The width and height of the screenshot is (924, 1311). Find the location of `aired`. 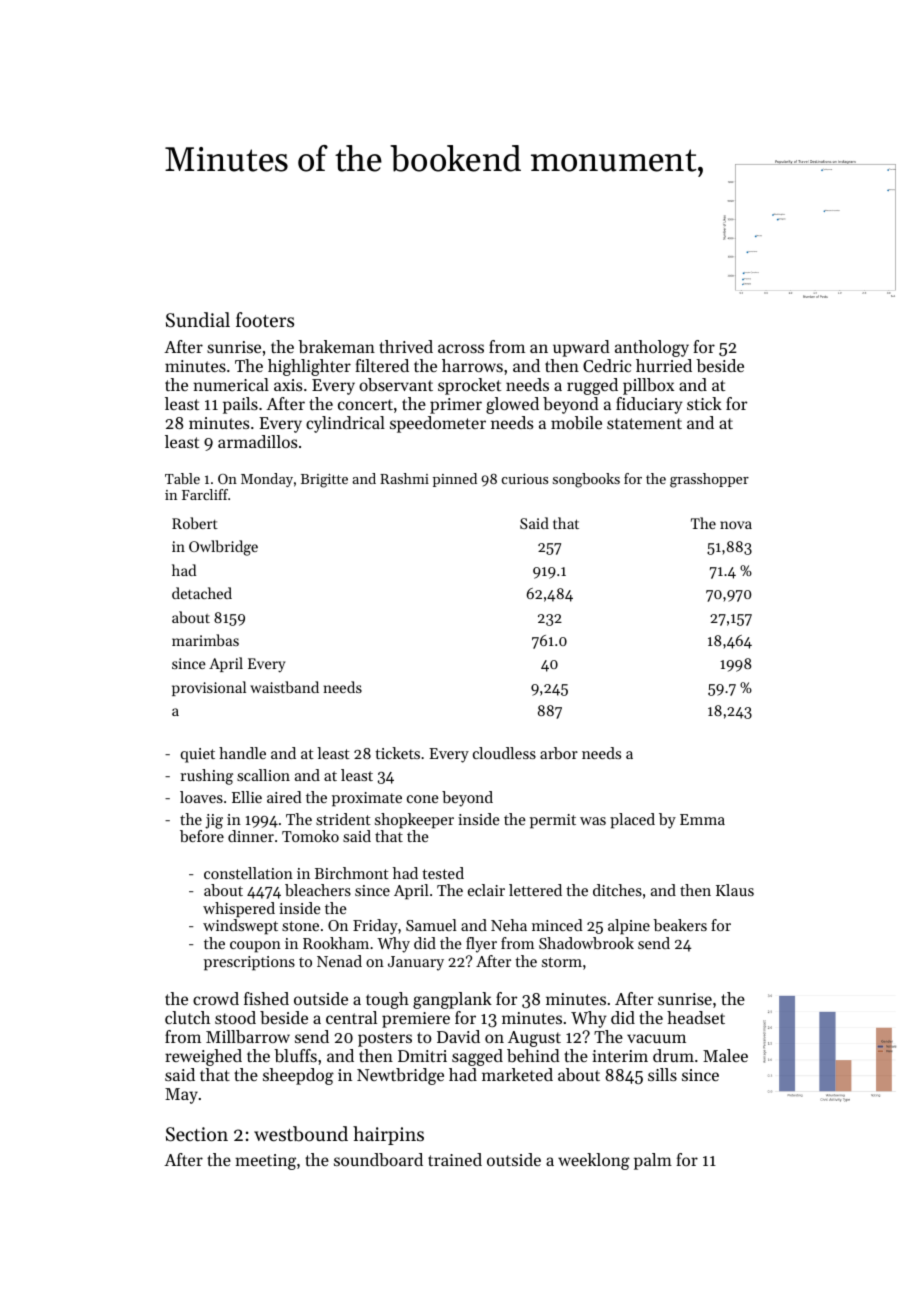

aired is located at coordinates (284, 797).
